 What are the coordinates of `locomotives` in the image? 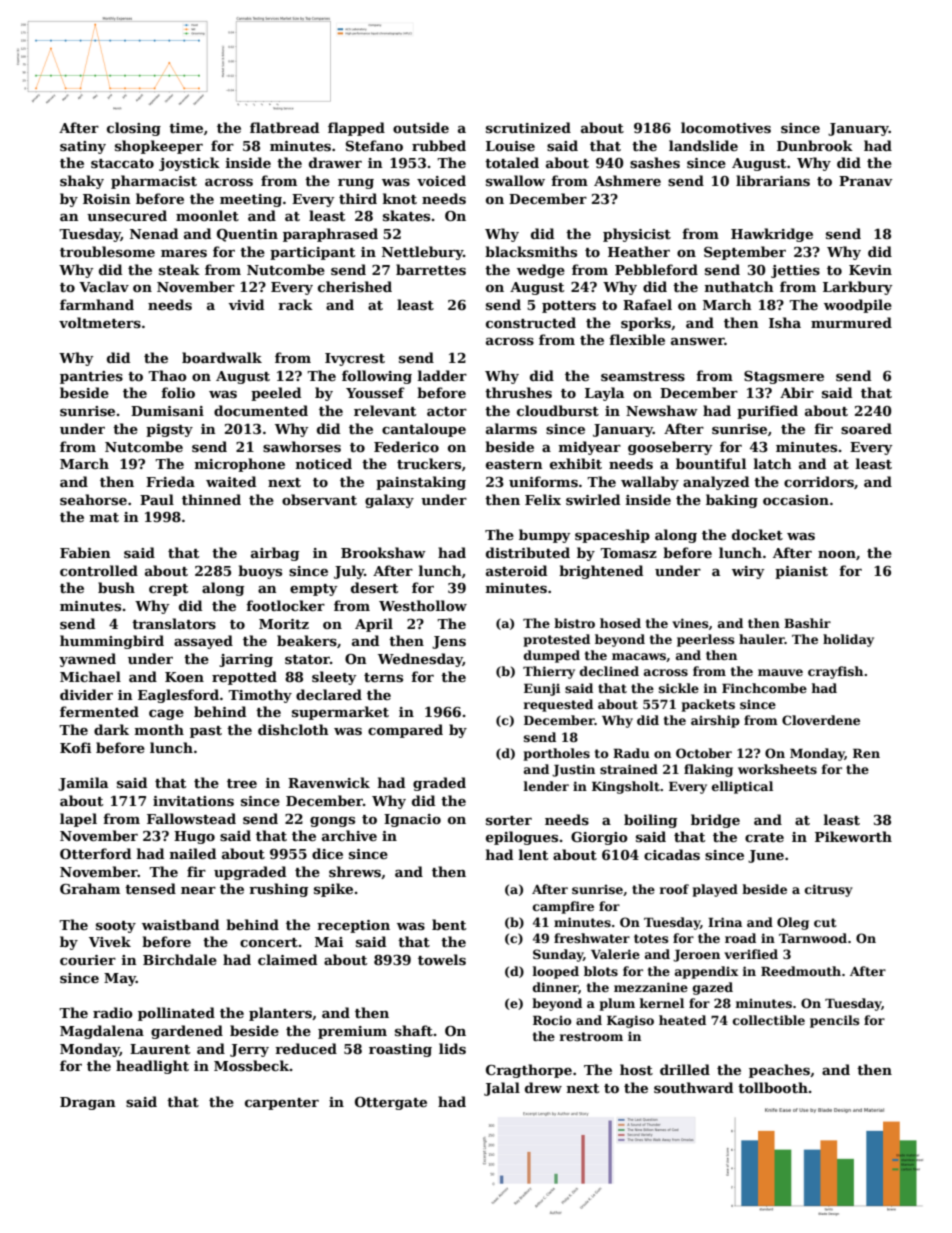 It's located at (726, 127).
